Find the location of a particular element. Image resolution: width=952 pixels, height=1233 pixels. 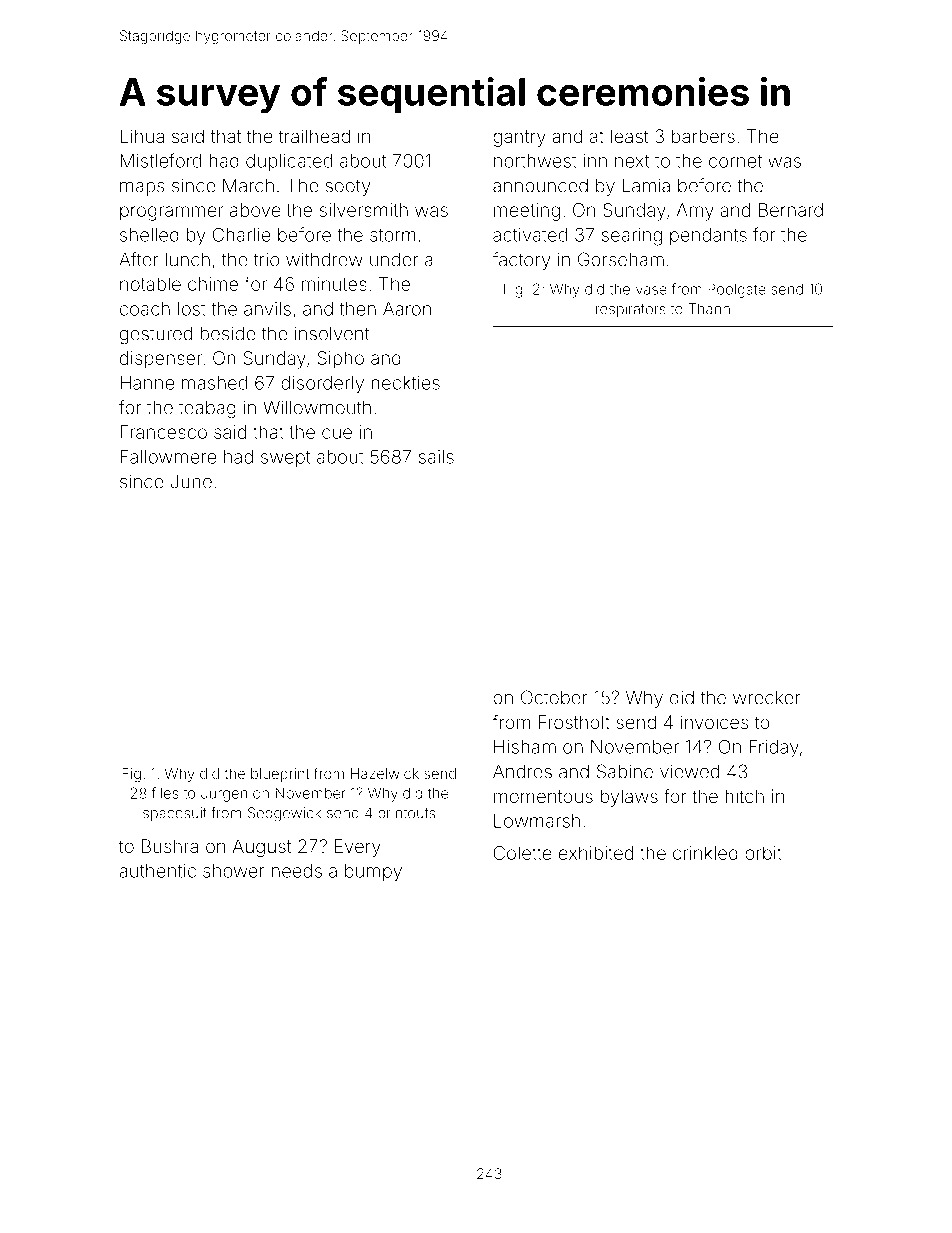

Colette is located at coordinates (523, 853).
